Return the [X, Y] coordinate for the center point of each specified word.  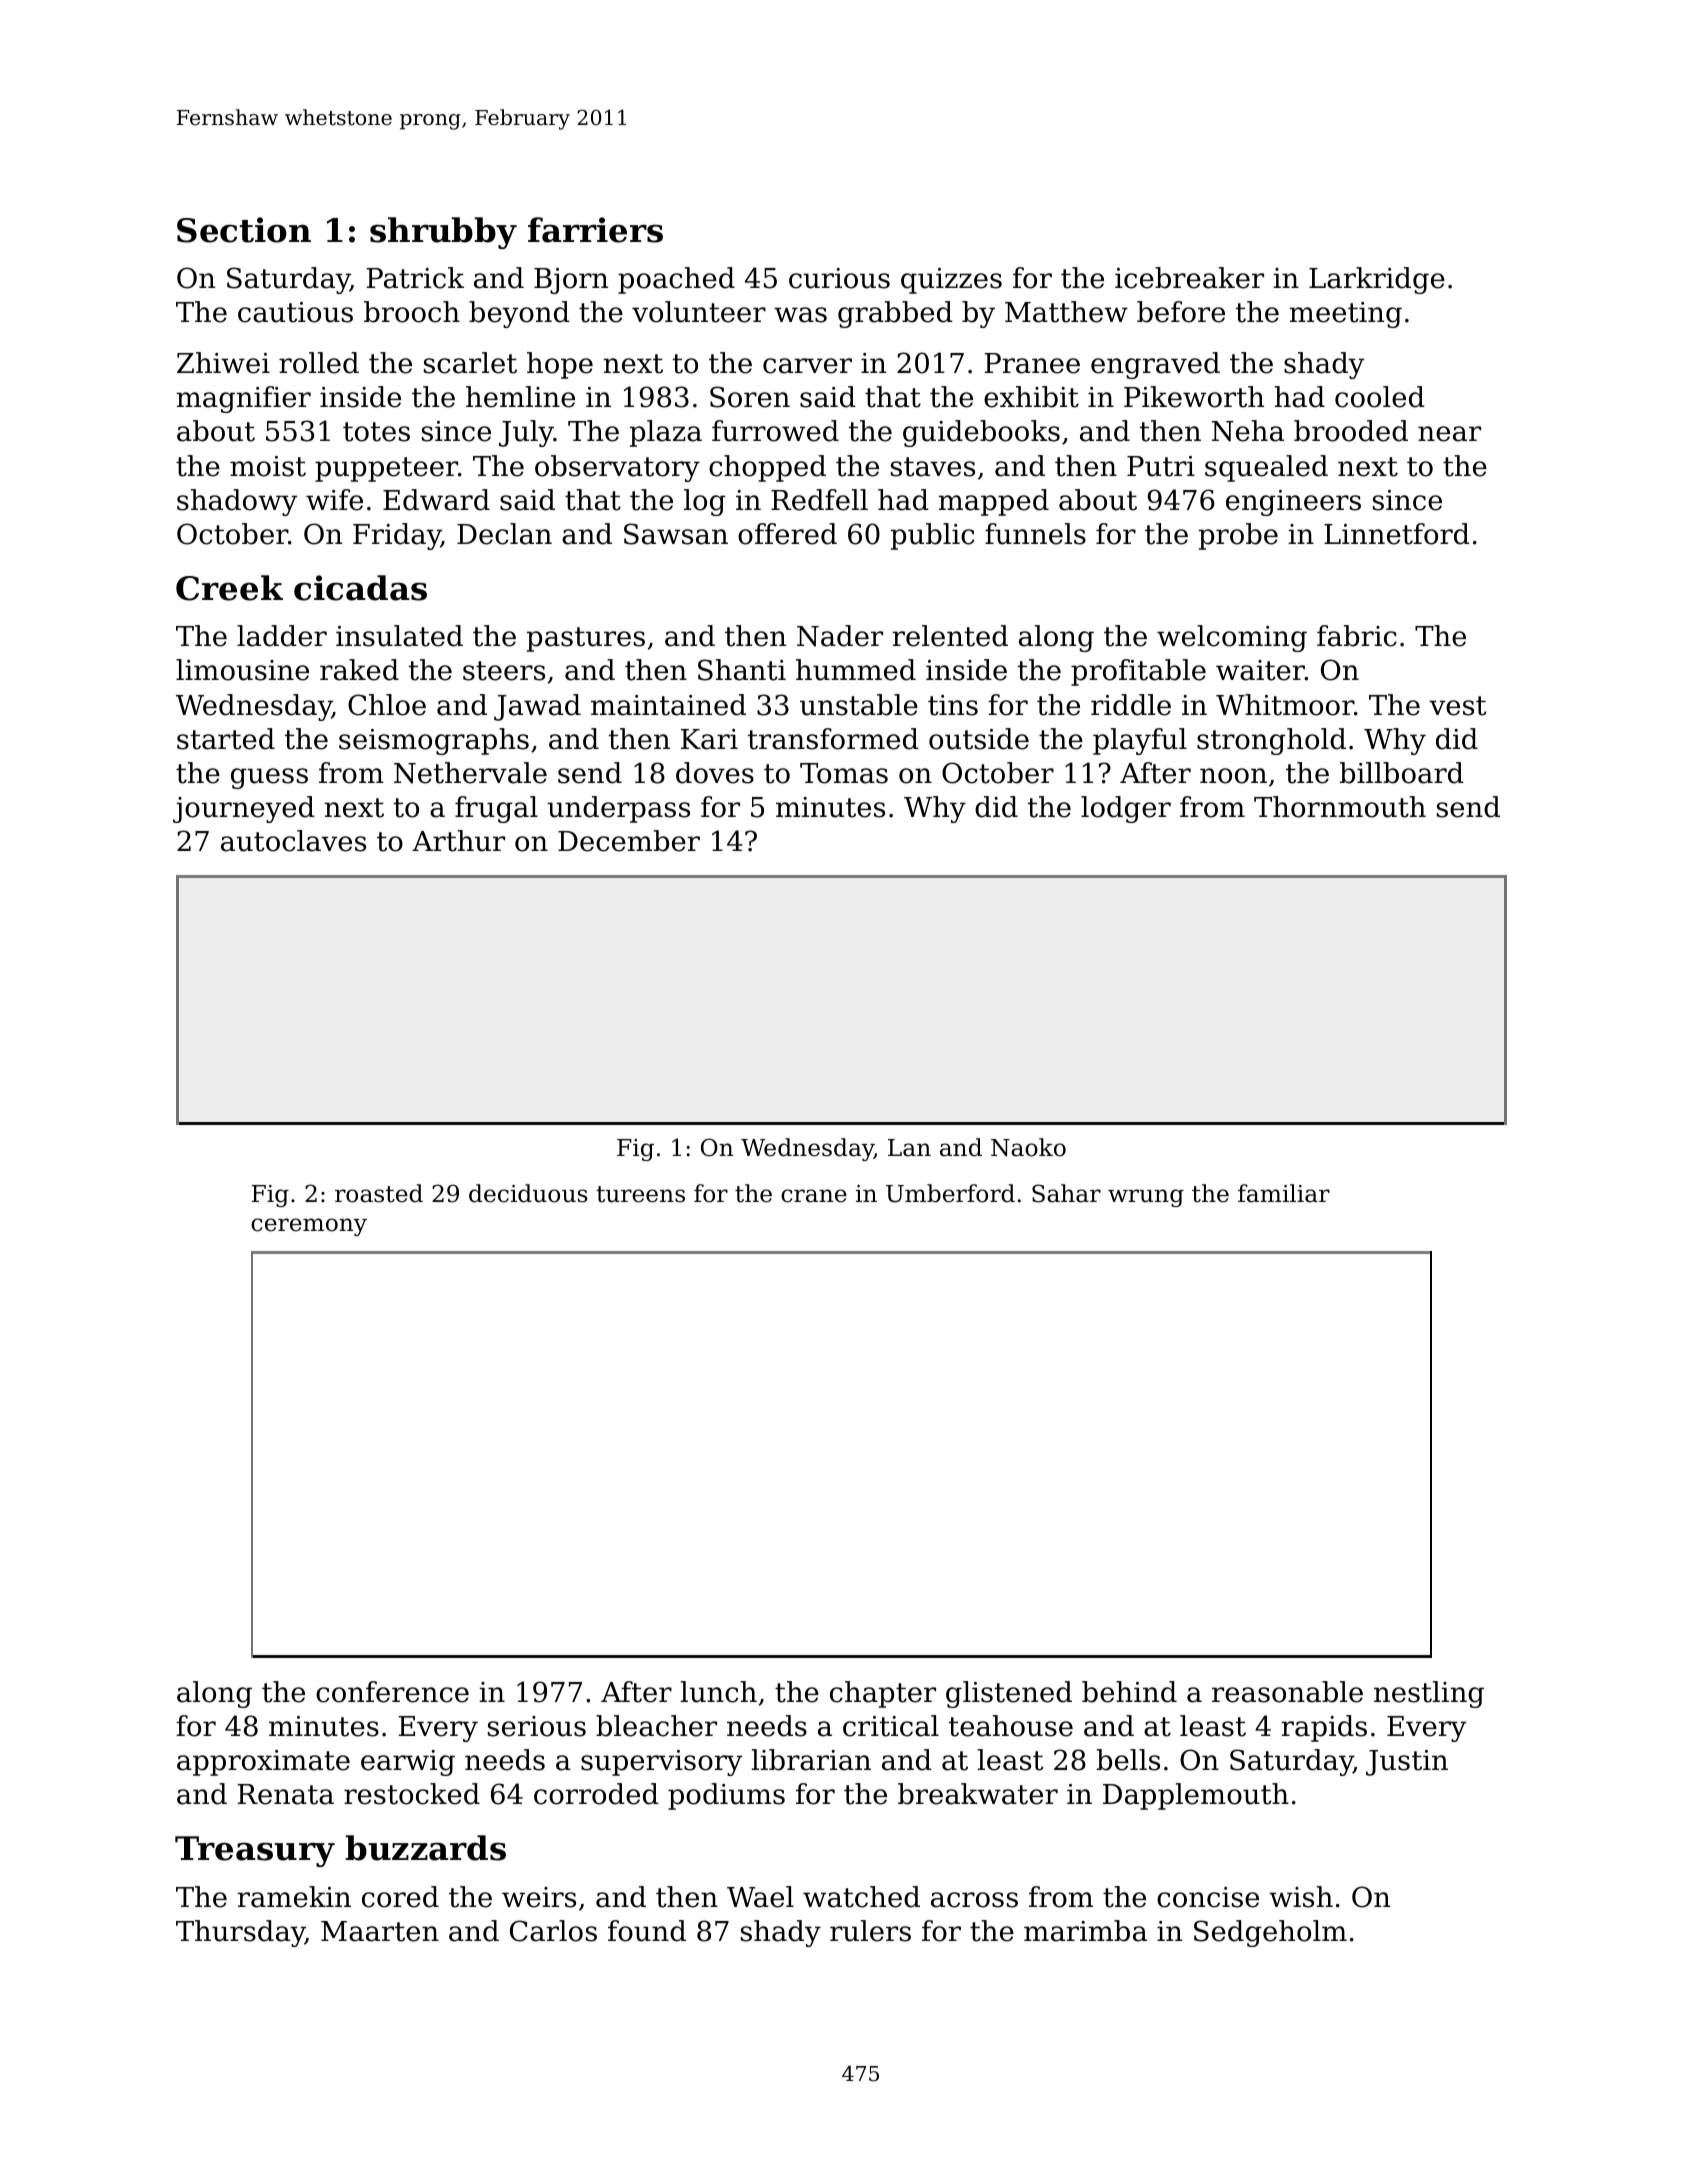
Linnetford [1397, 534]
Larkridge [1377, 280]
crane [814, 1196]
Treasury [255, 1851]
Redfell [819, 500]
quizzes [951, 281]
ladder [282, 636]
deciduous [528, 1193]
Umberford [950, 1193]
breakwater [978, 1794]
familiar [1284, 1193]
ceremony [309, 1227]
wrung [1146, 1198]
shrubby [443, 233]
